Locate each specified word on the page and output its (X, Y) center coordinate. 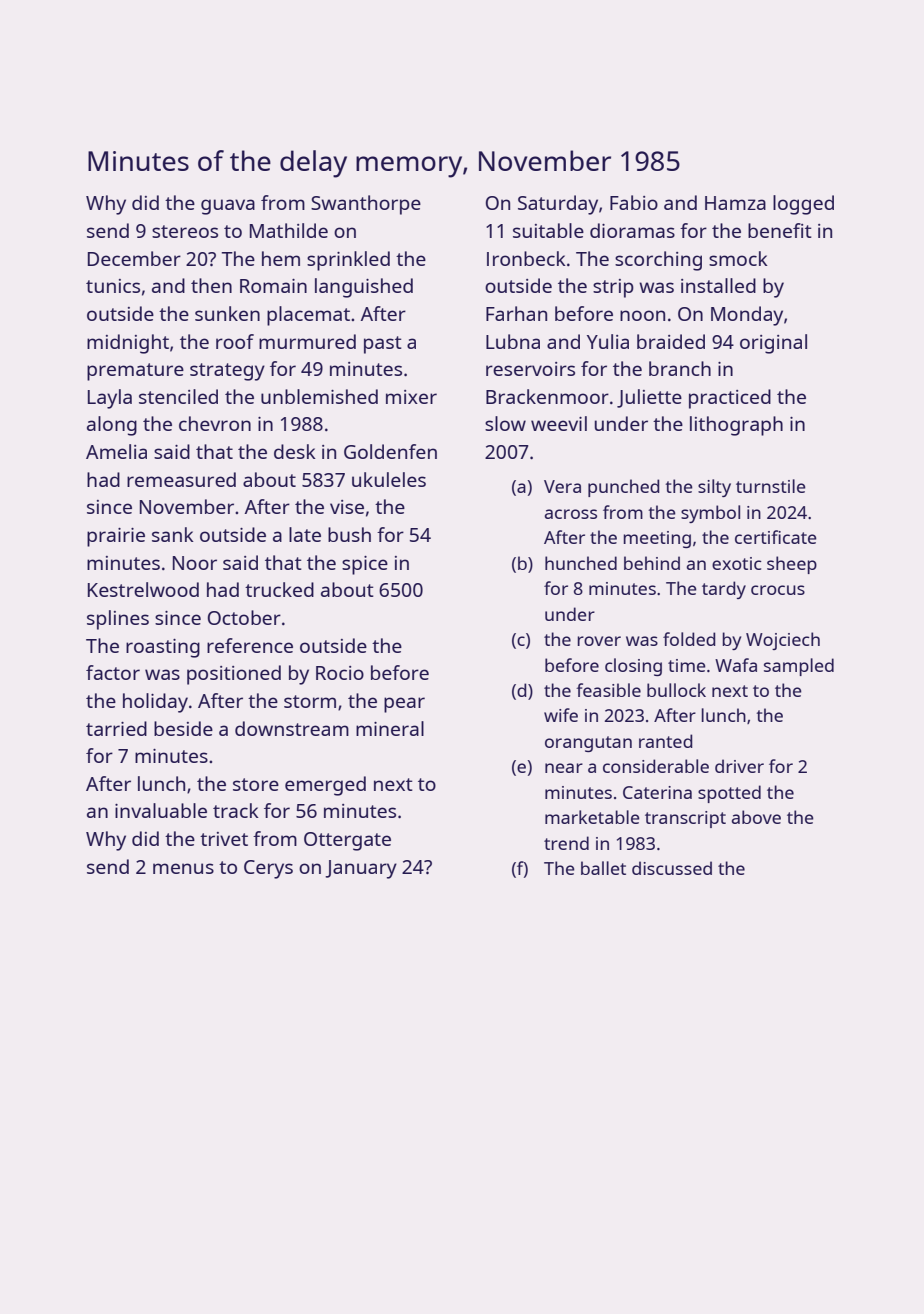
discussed (672, 868)
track (236, 810)
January (361, 869)
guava (228, 207)
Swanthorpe (366, 205)
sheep (792, 565)
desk (295, 451)
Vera (562, 486)
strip (613, 288)
